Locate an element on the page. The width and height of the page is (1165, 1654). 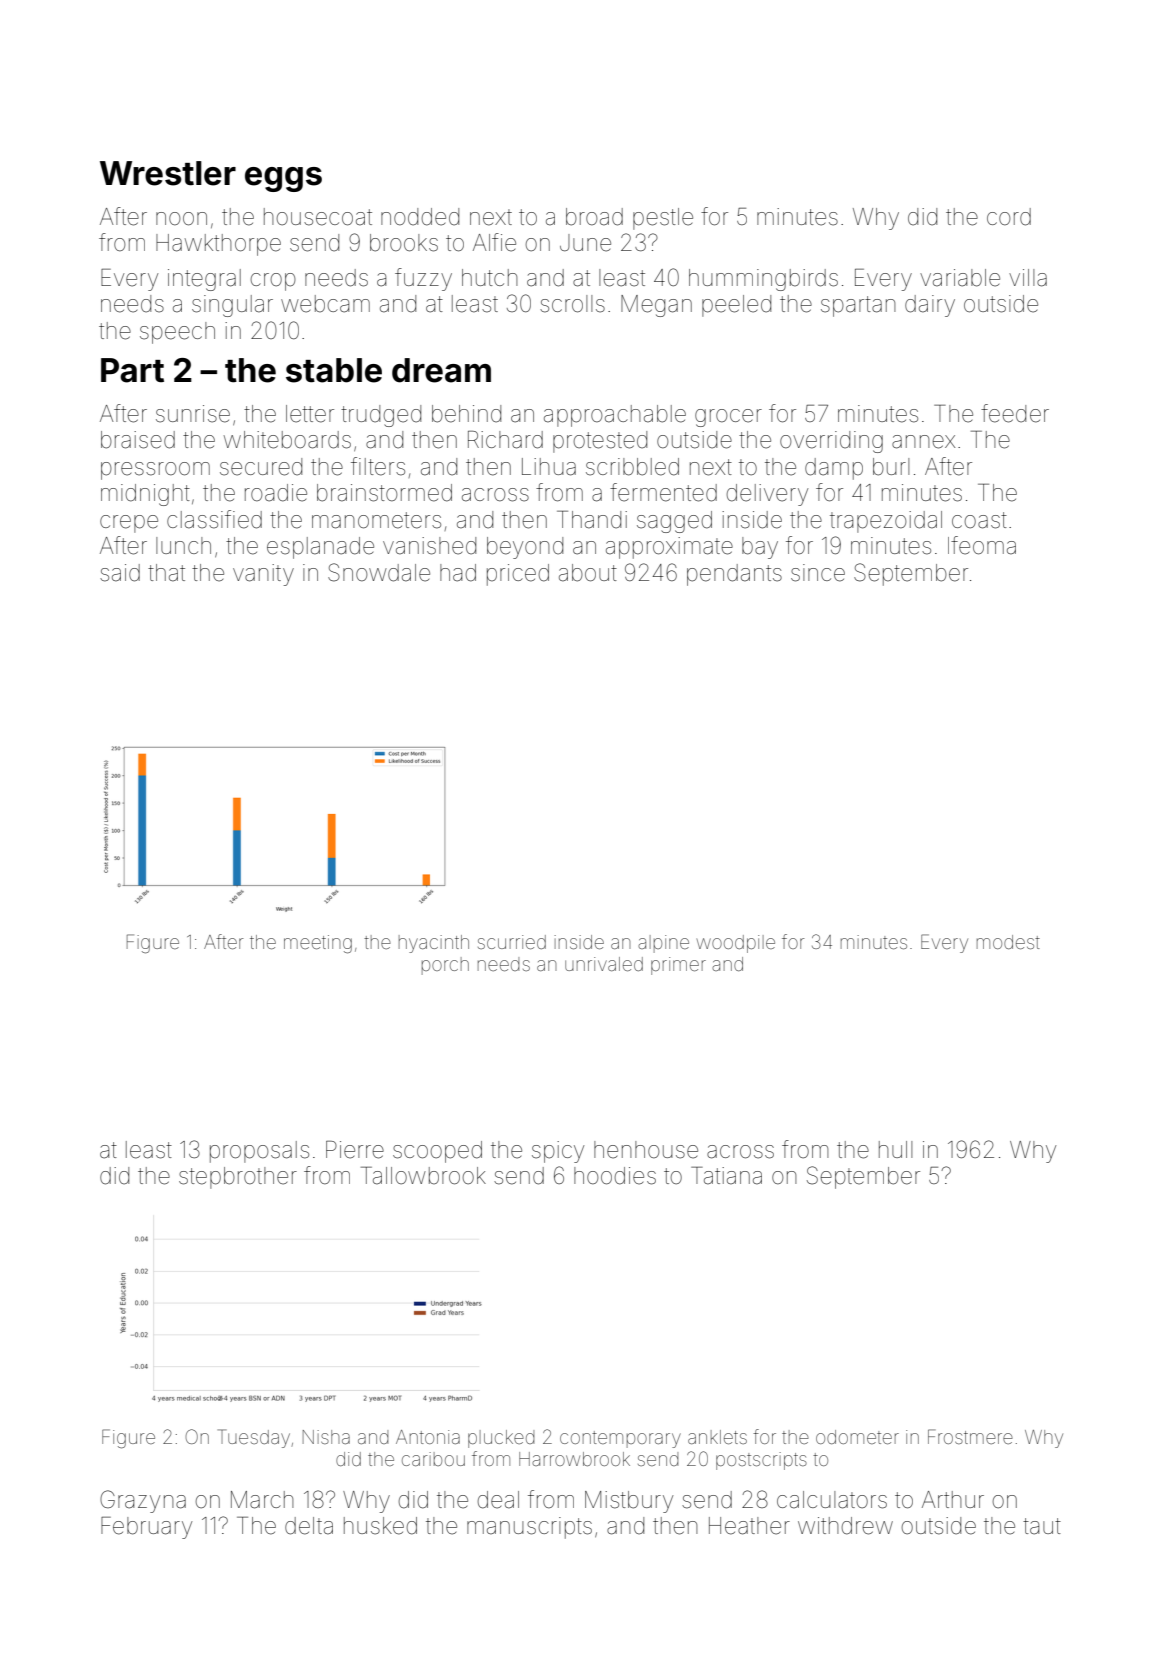
hull is located at coordinates (895, 1149).
